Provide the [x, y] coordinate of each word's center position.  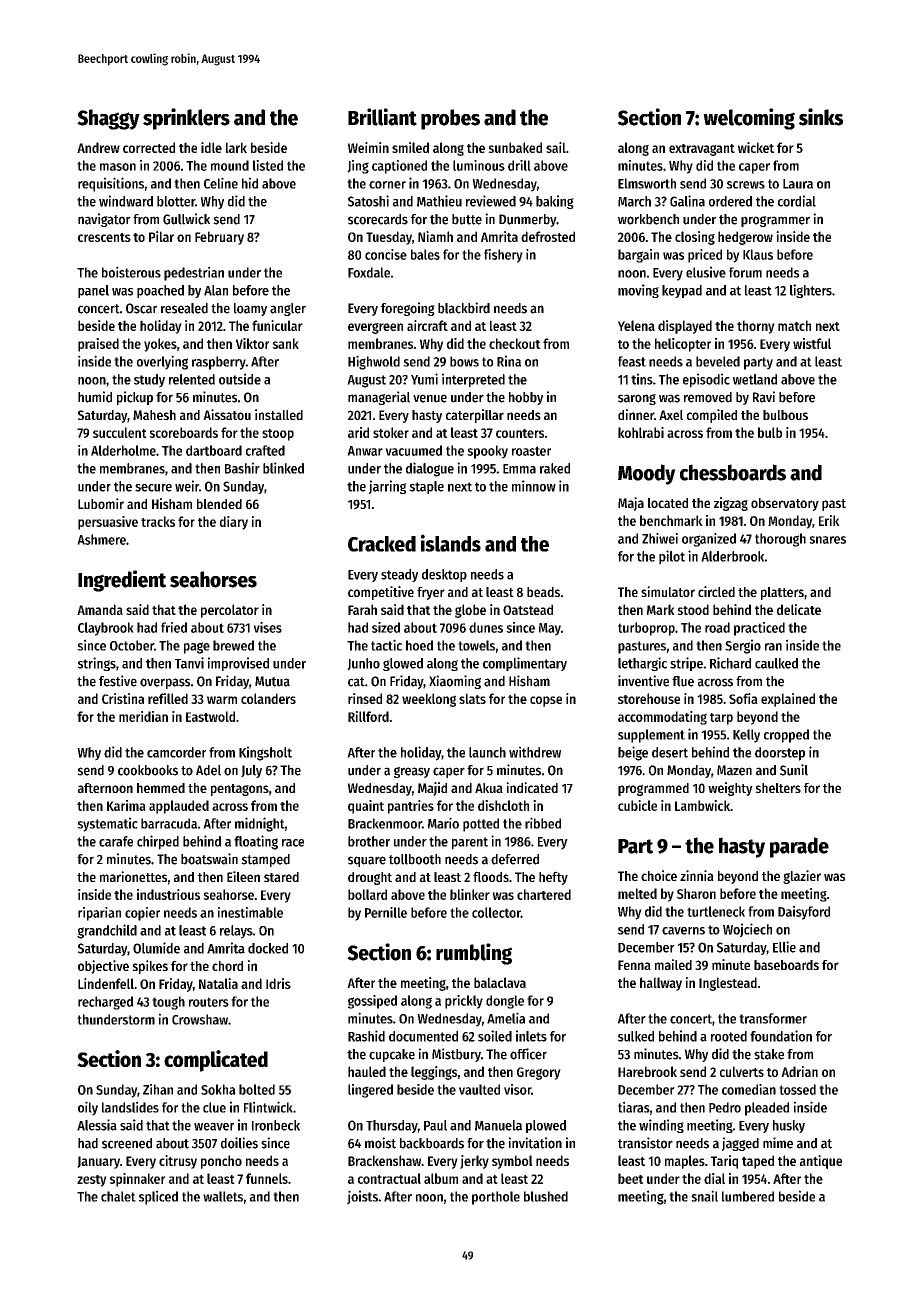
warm [222, 700]
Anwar [365, 451]
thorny [756, 327]
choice [659, 875]
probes [450, 119]
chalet [118, 1196]
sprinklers [186, 119]
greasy [412, 772]
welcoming [749, 119]
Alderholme [123, 450]
